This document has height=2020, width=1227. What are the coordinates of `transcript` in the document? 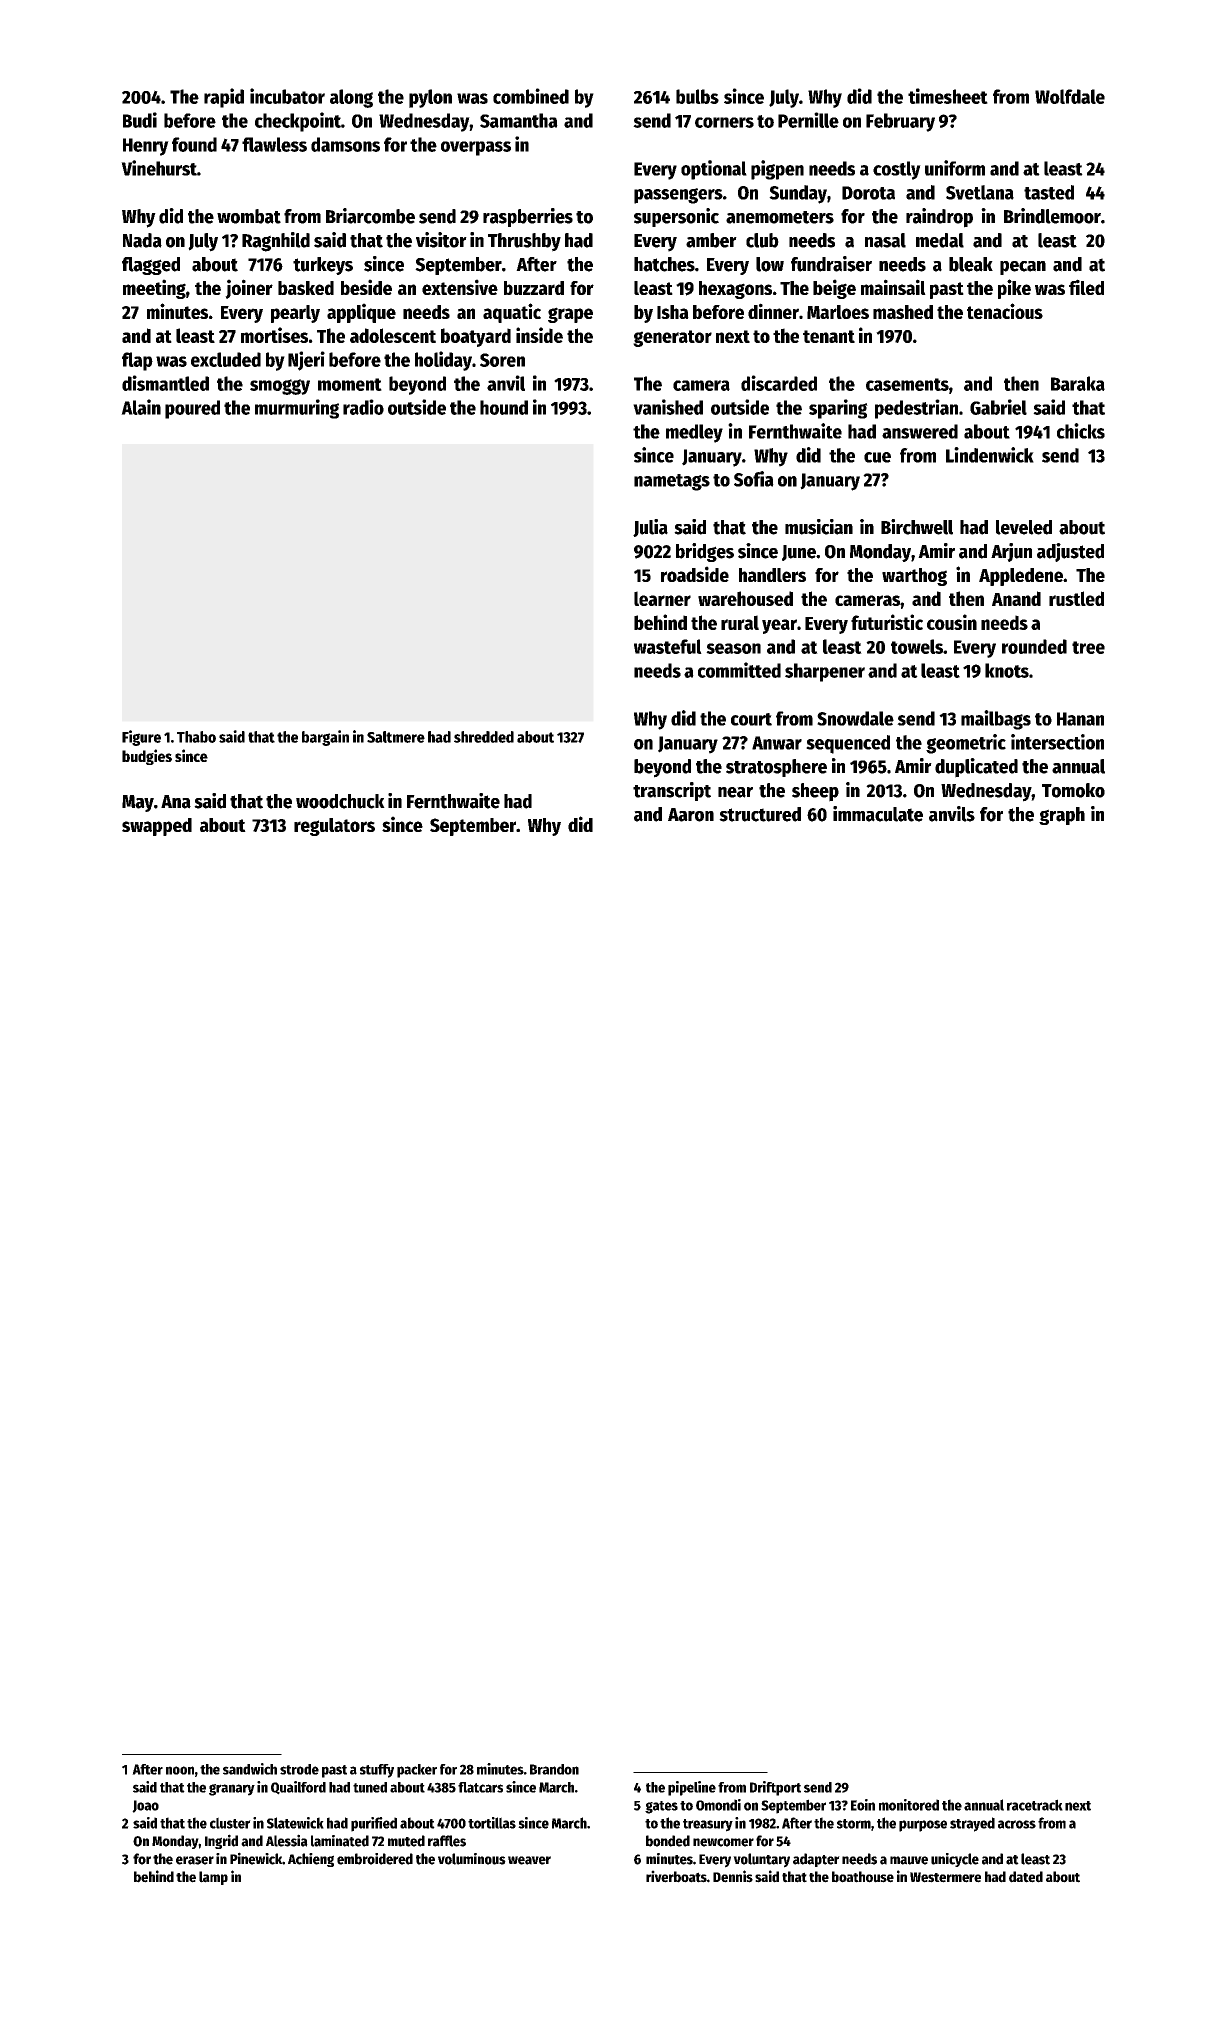 It's located at (672, 791).
